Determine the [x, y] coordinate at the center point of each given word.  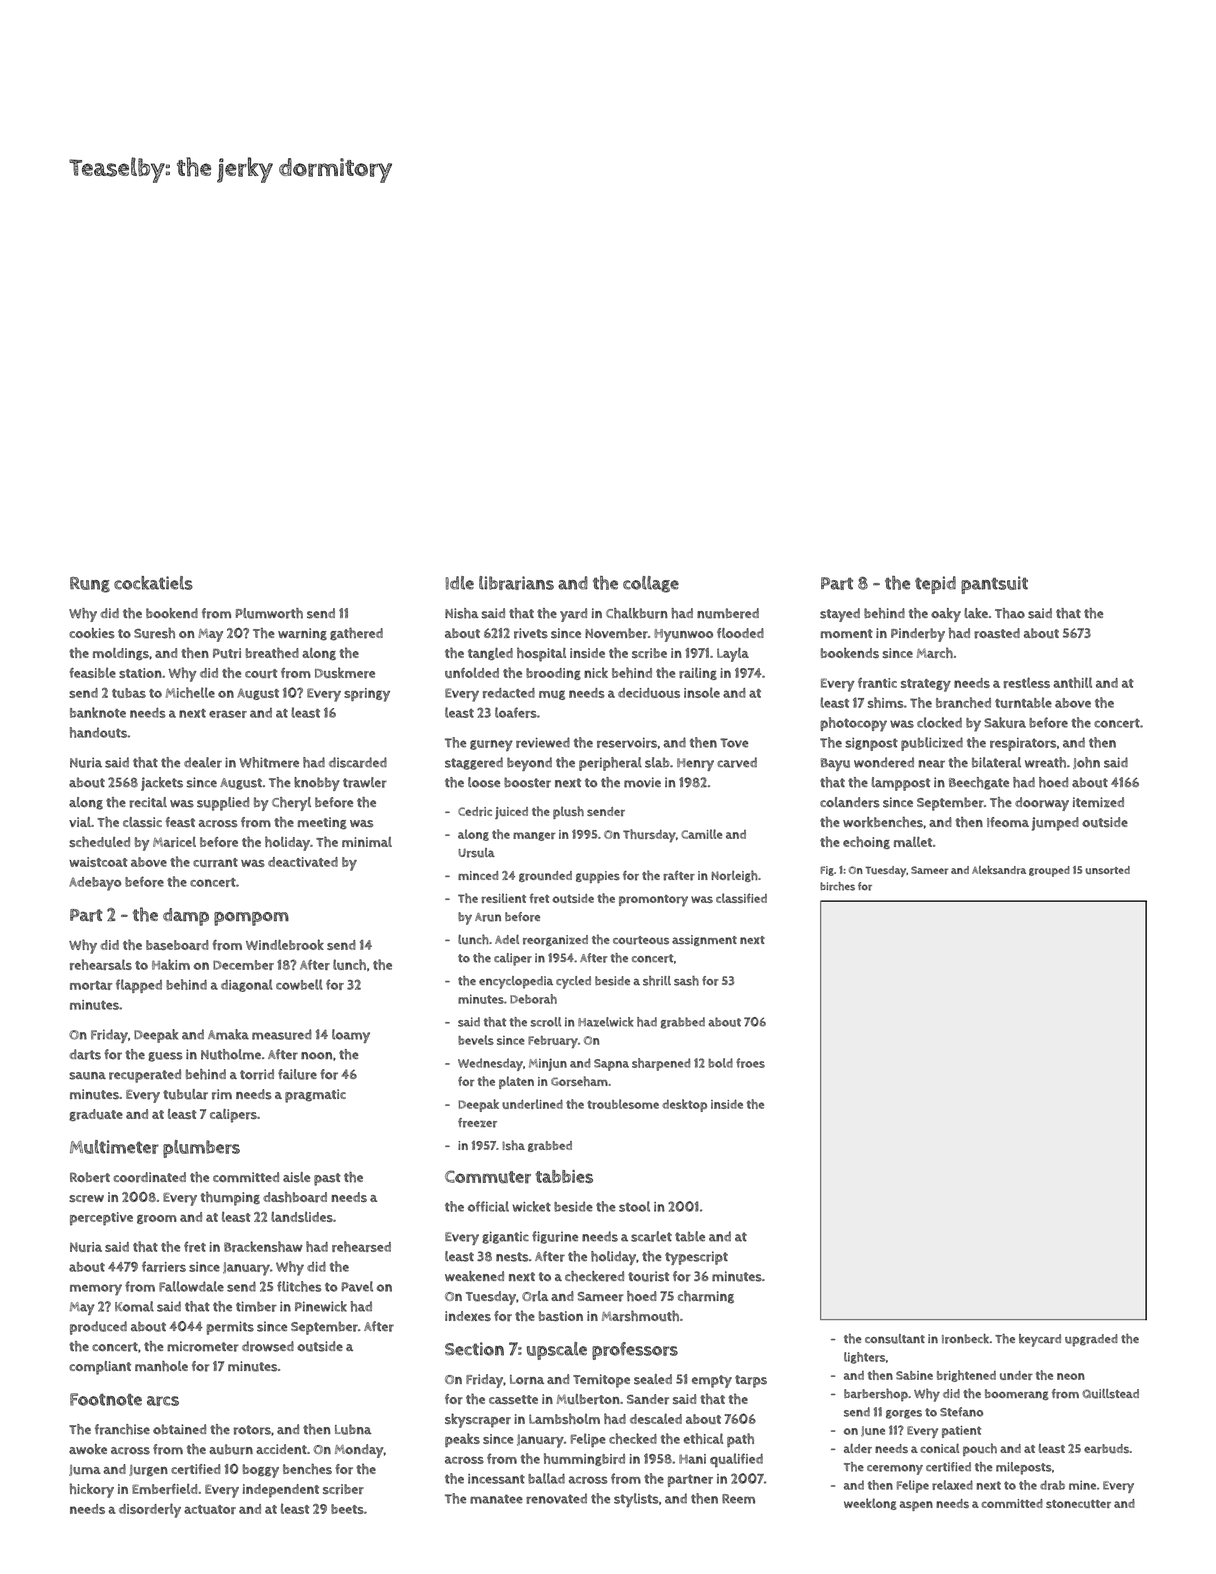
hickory [92, 1490]
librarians [516, 583]
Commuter [488, 1177]
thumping [230, 1198]
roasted [997, 633]
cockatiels [153, 583]
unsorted [1107, 870]
